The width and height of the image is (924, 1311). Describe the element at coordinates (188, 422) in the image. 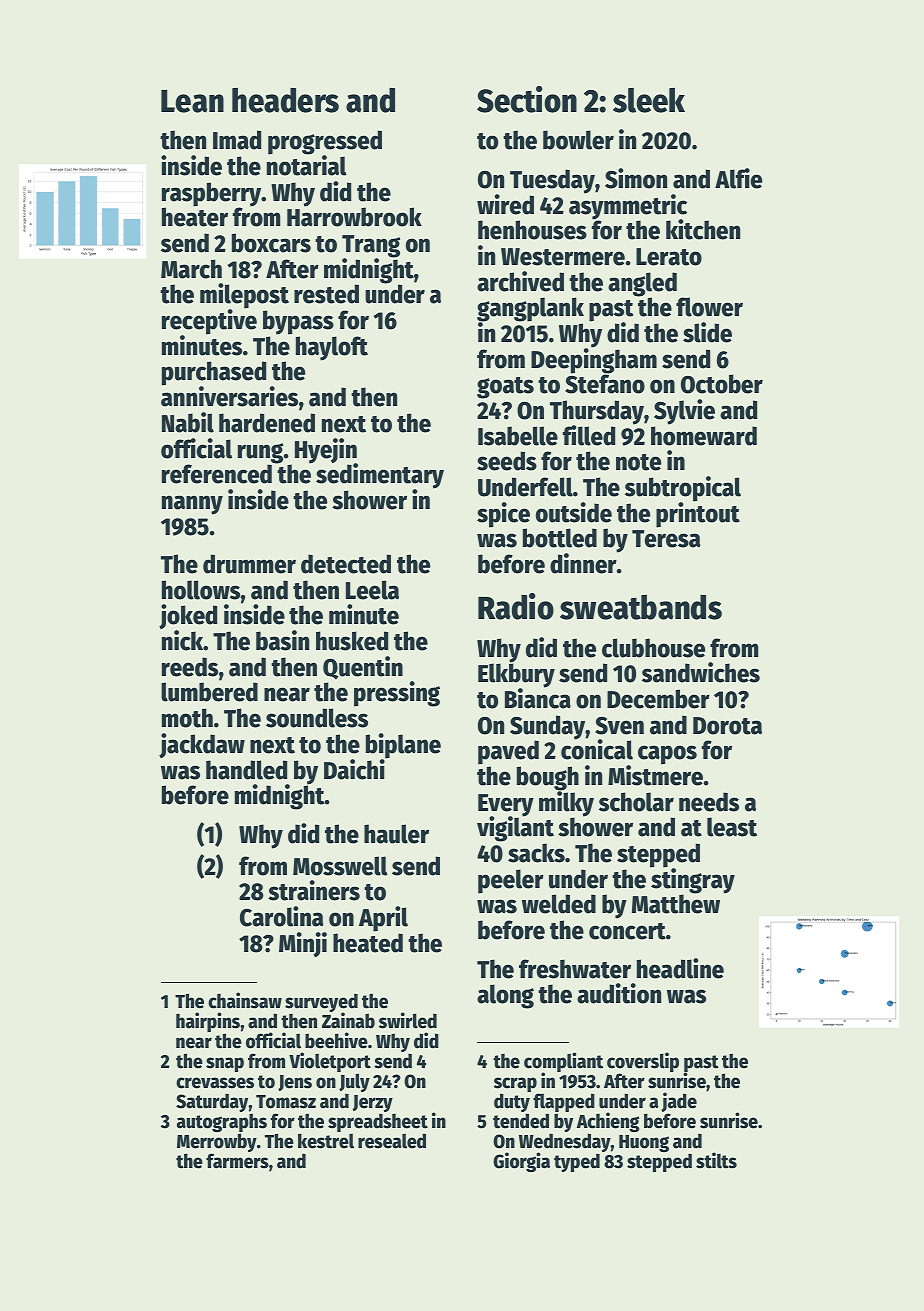

I see `Nabil` at that location.
